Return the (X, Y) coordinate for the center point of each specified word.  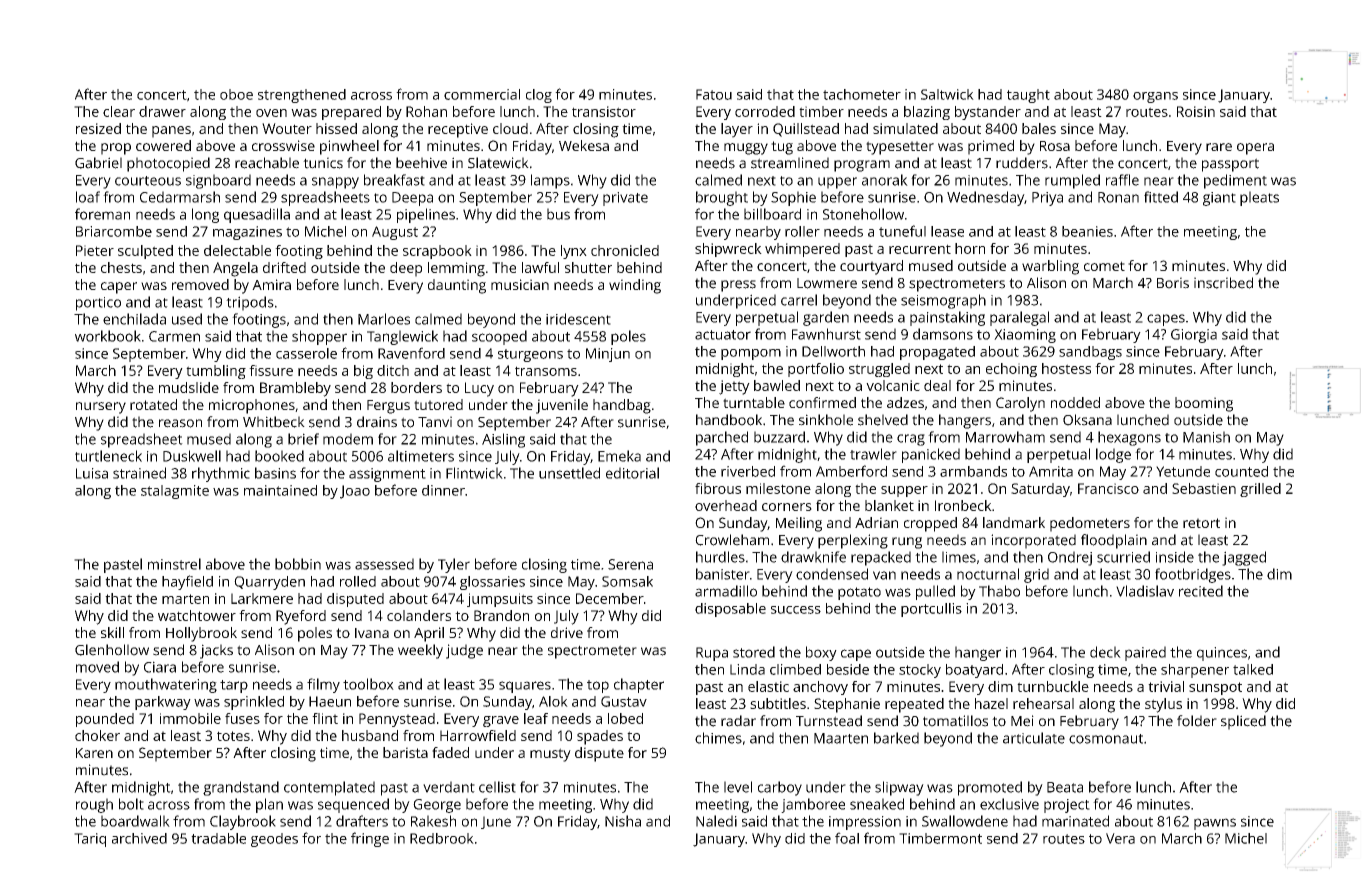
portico (98, 304)
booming (1204, 404)
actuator (723, 335)
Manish (1206, 437)
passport (1230, 165)
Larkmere (262, 598)
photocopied (168, 164)
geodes (274, 840)
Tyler (454, 565)
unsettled (569, 473)
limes (959, 557)
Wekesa (584, 145)
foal (847, 838)
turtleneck (108, 456)
